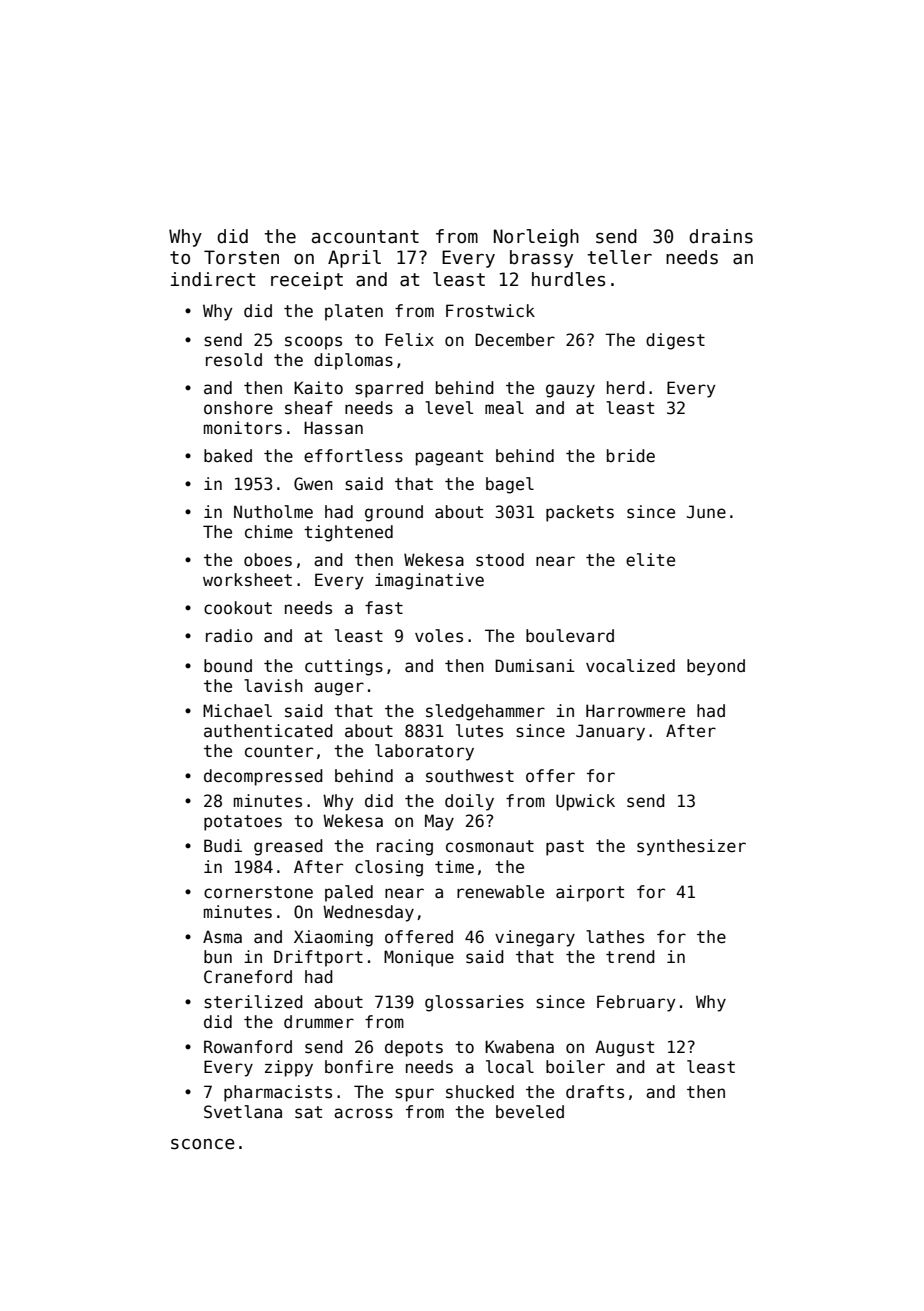 The image size is (924, 1311). I want to click on August, so click(624, 1048).
